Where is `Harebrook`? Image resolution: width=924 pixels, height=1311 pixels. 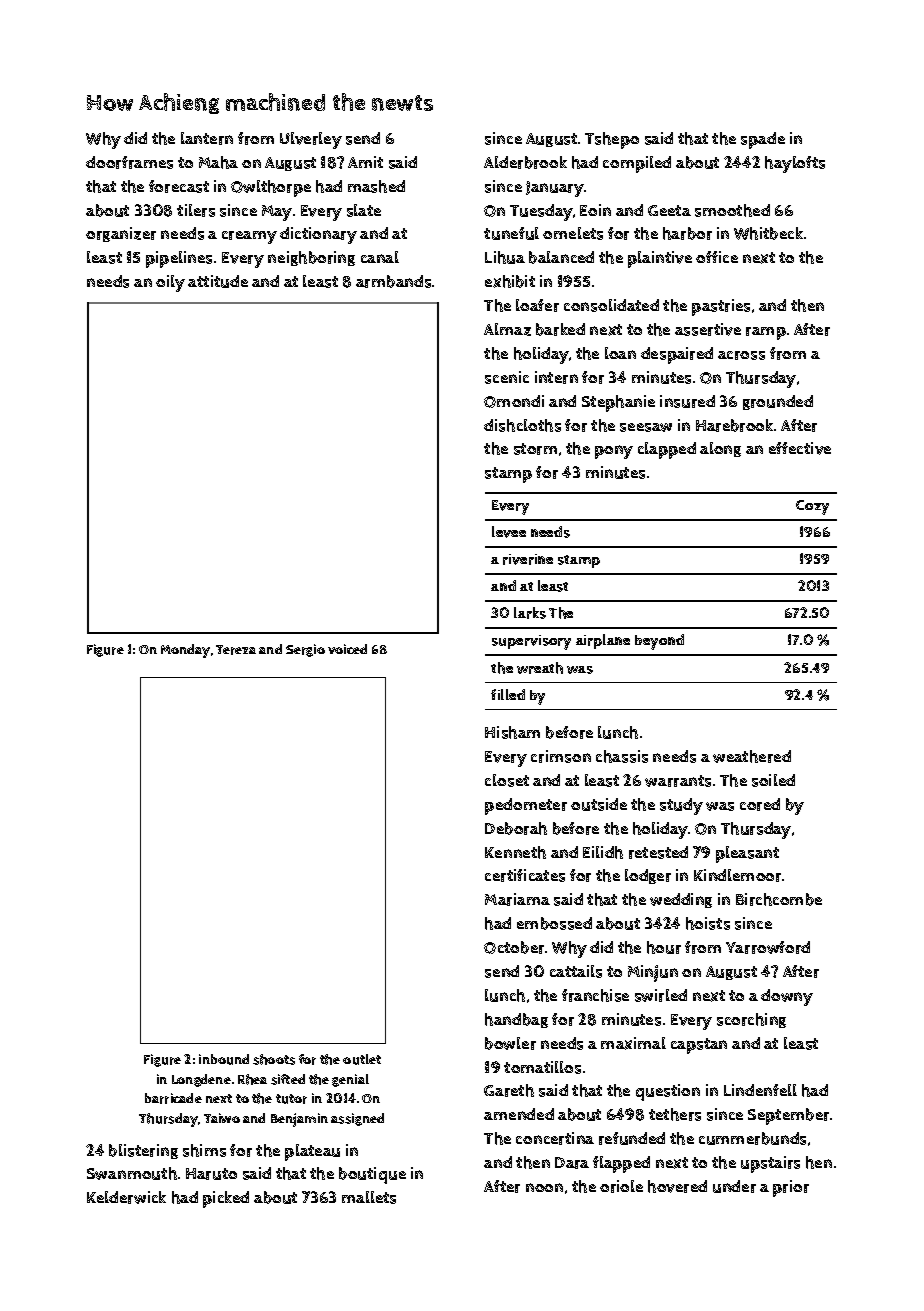
Harebrook is located at coordinates (734, 425).
